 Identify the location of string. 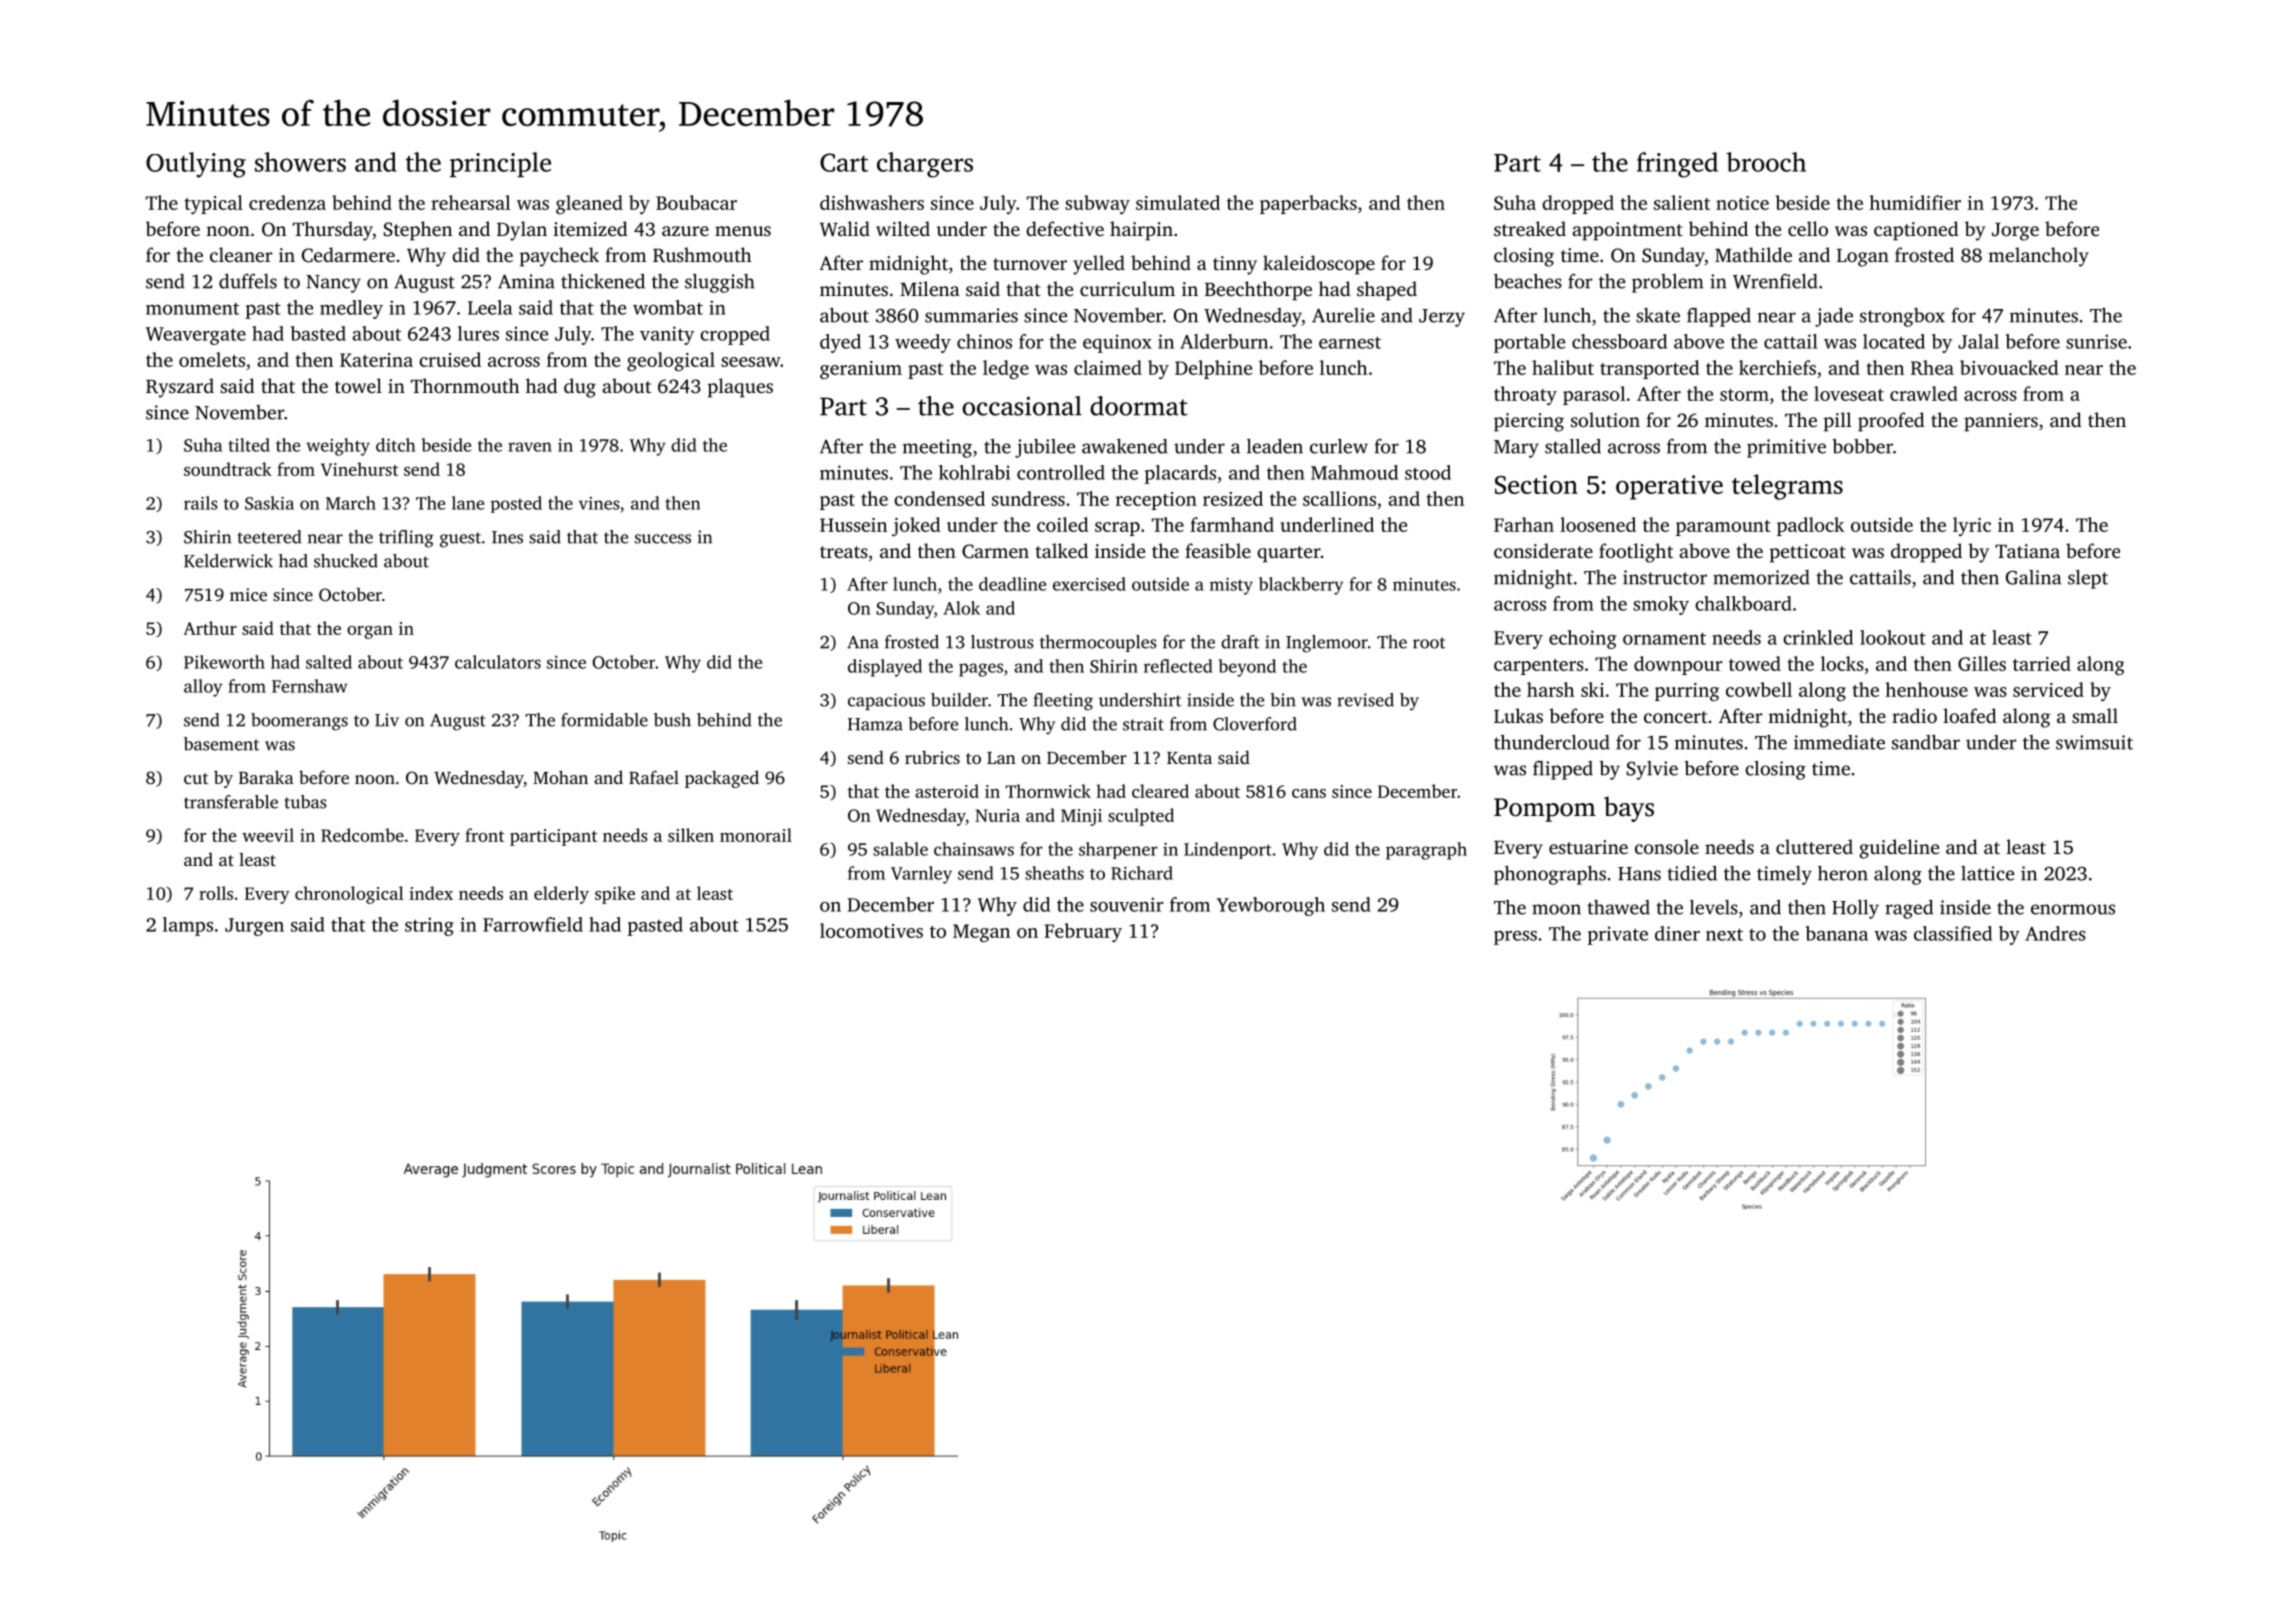
(429, 926).
